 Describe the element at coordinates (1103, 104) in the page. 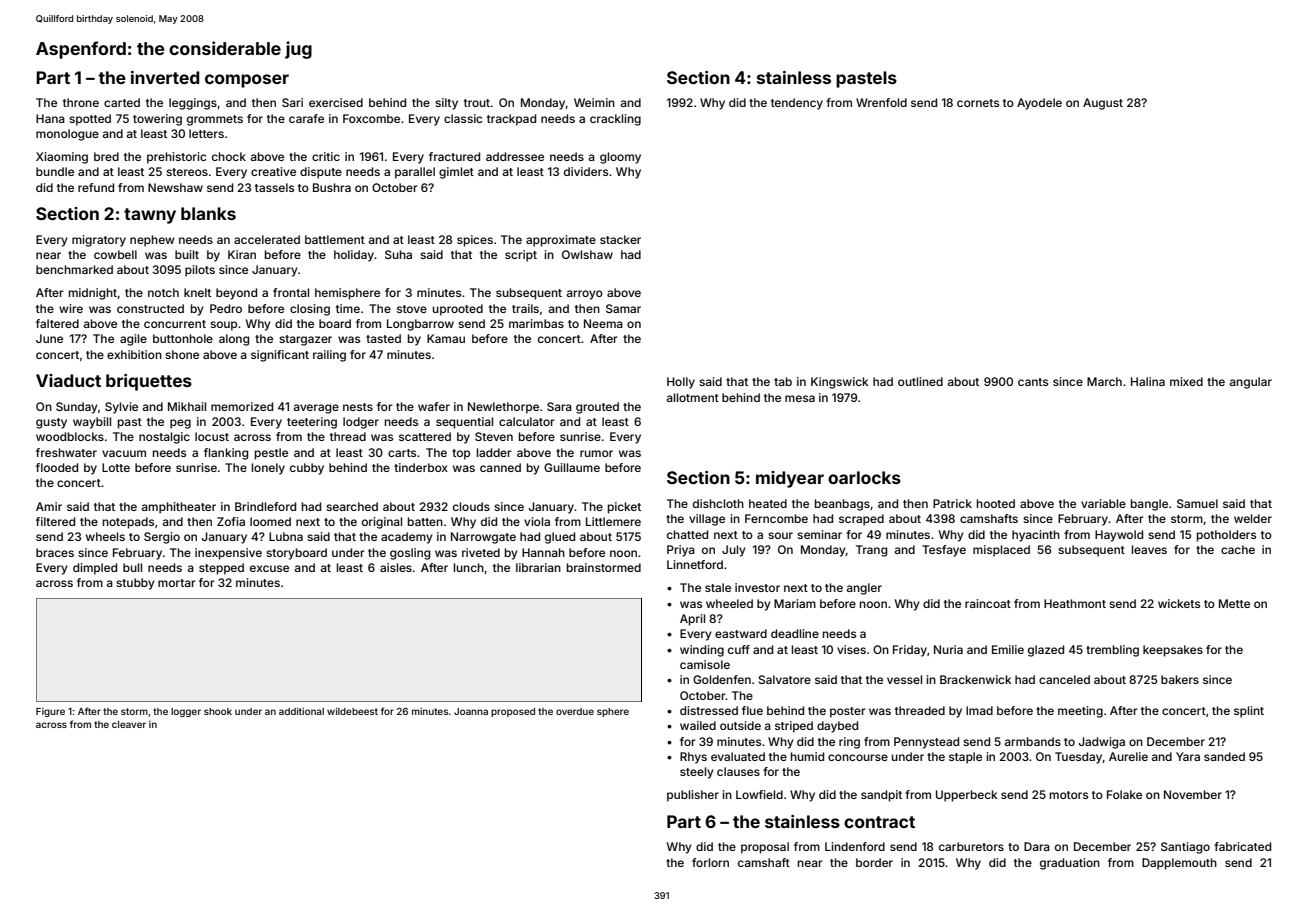

I see `August` at that location.
